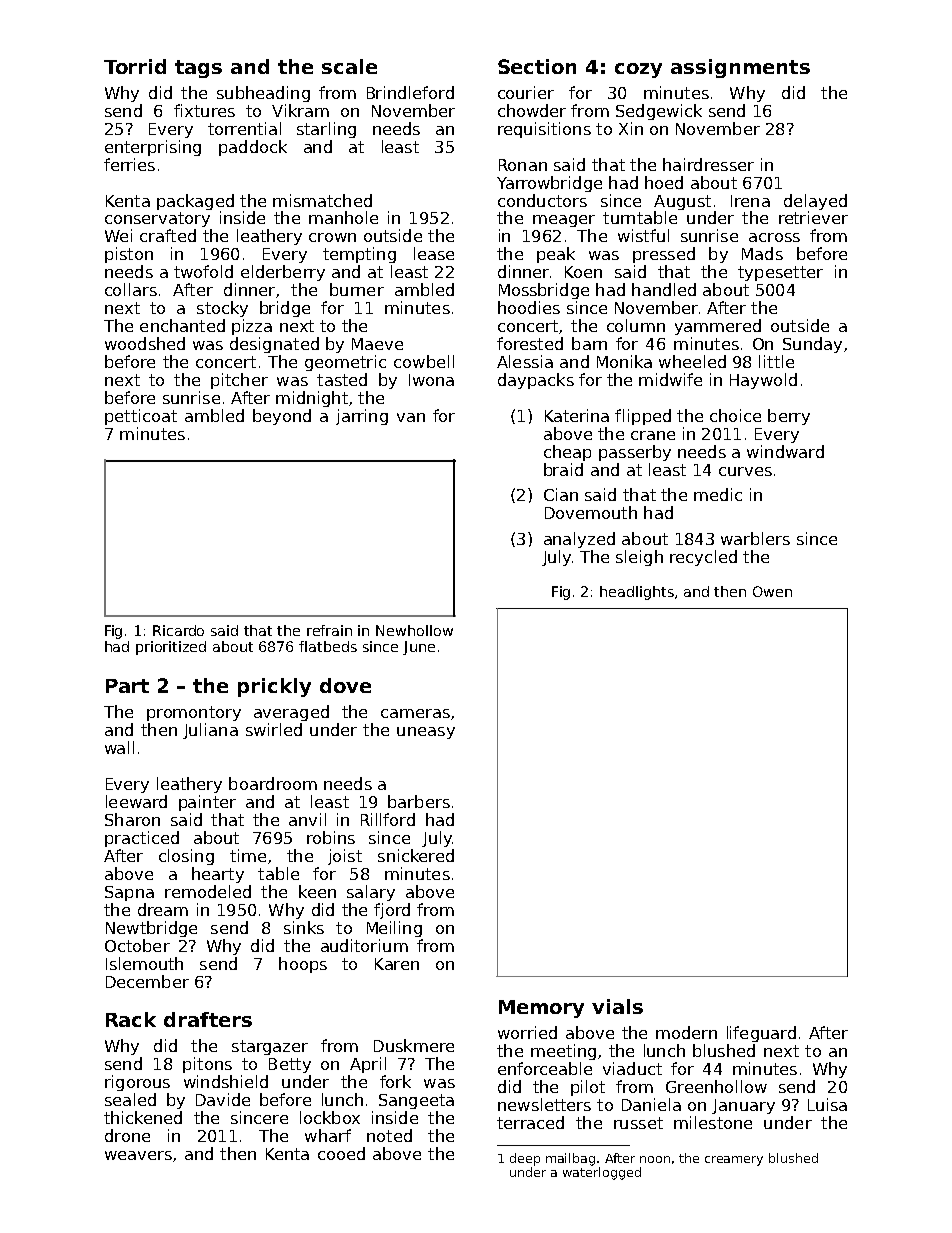  What do you see at coordinates (780, 273) in the screenshot?
I see `typesetter` at bounding box center [780, 273].
